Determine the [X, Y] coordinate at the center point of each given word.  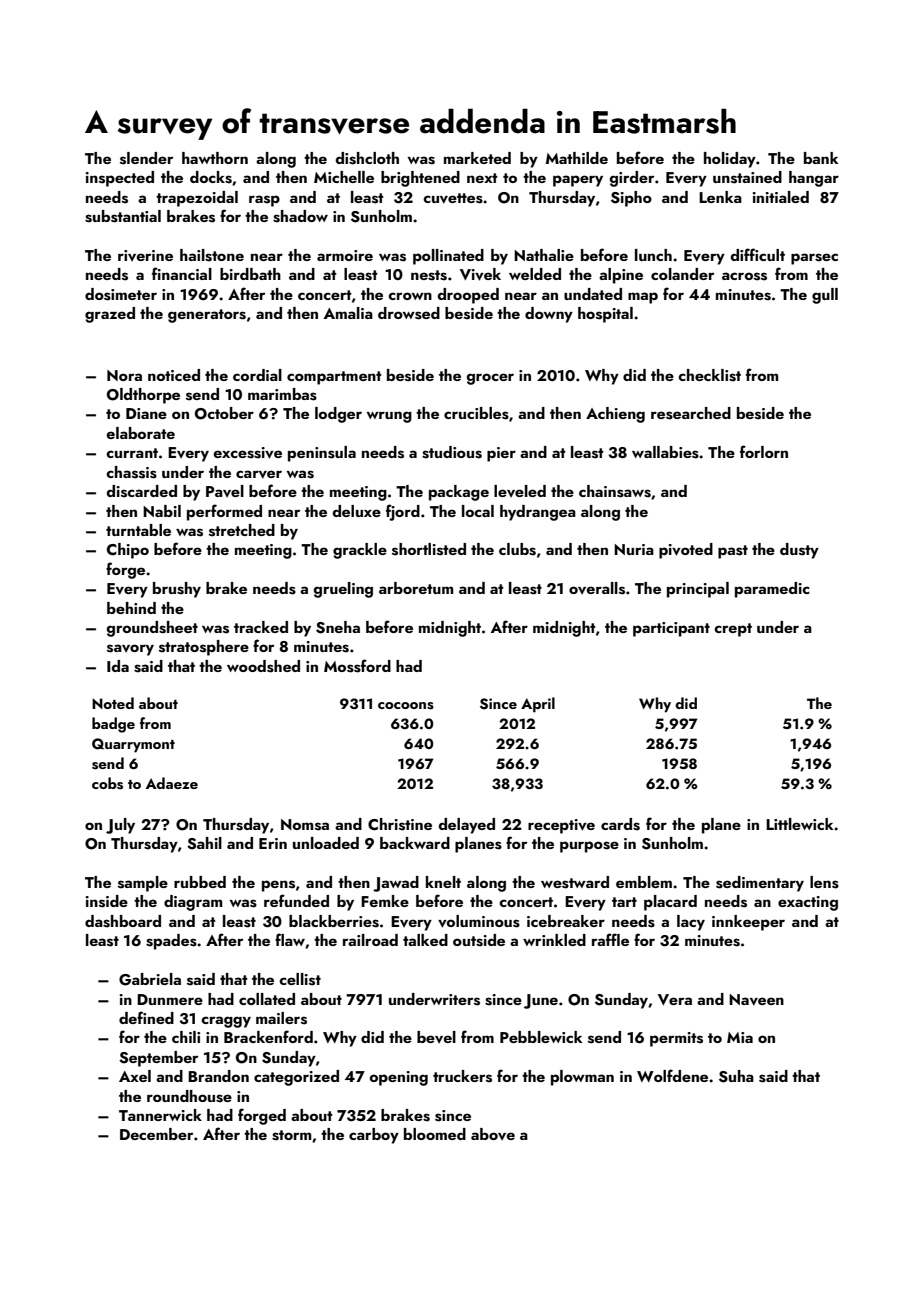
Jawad [396, 884]
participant [671, 629]
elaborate [140, 433]
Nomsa [305, 825]
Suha [736, 1076]
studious [452, 452]
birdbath [250, 274]
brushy [177, 590]
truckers [462, 1076]
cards [620, 824]
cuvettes [453, 198]
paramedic [772, 590]
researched [691, 413]
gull [825, 296]
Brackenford [268, 1036]
